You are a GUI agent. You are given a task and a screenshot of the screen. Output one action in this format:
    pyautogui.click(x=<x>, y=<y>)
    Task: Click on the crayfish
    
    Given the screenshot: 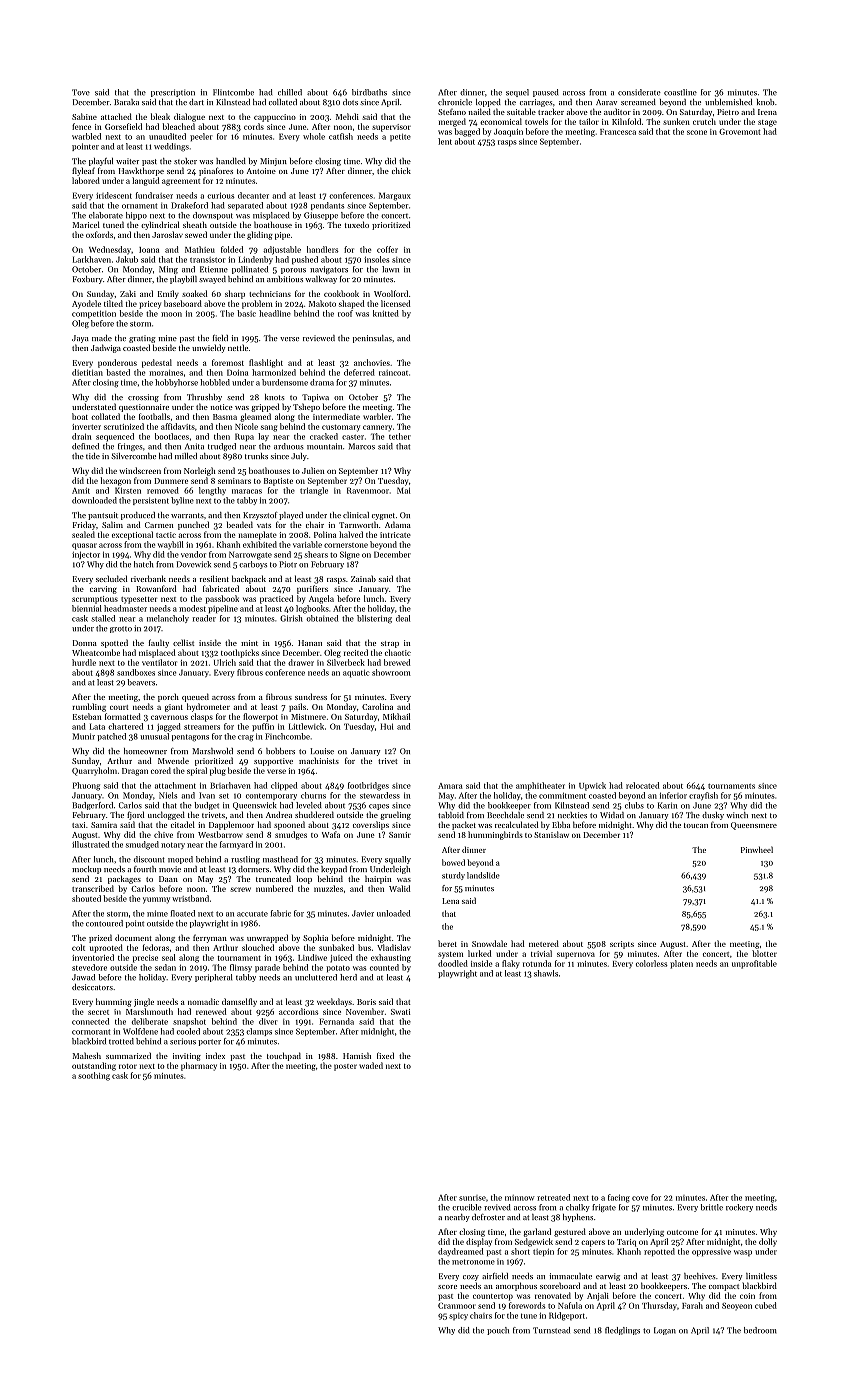 What is the action you would take?
    pyautogui.click(x=703, y=796)
